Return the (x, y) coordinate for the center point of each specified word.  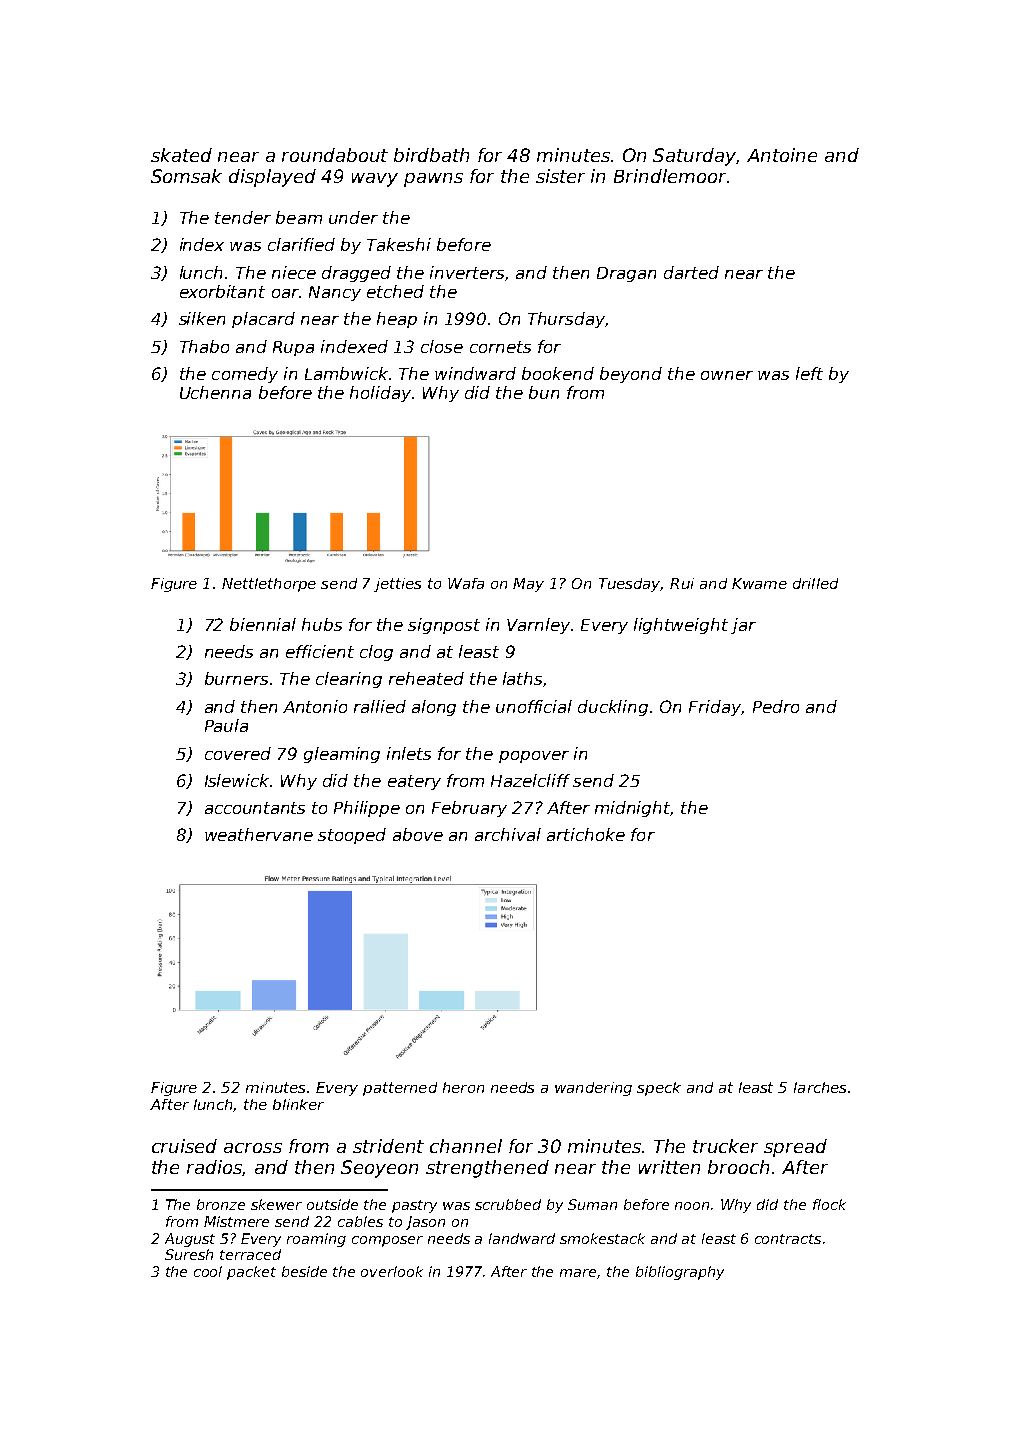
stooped (352, 836)
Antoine (782, 155)
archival (508, 834)
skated (181, 155)
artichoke (586, 834)
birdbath (431, 155)
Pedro (776, 706)
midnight (632, 809)
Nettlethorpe (269, 585)
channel (466, 1146)
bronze (221, 1204)
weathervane (259, 834)
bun (544, 392)
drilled (815, 583)
